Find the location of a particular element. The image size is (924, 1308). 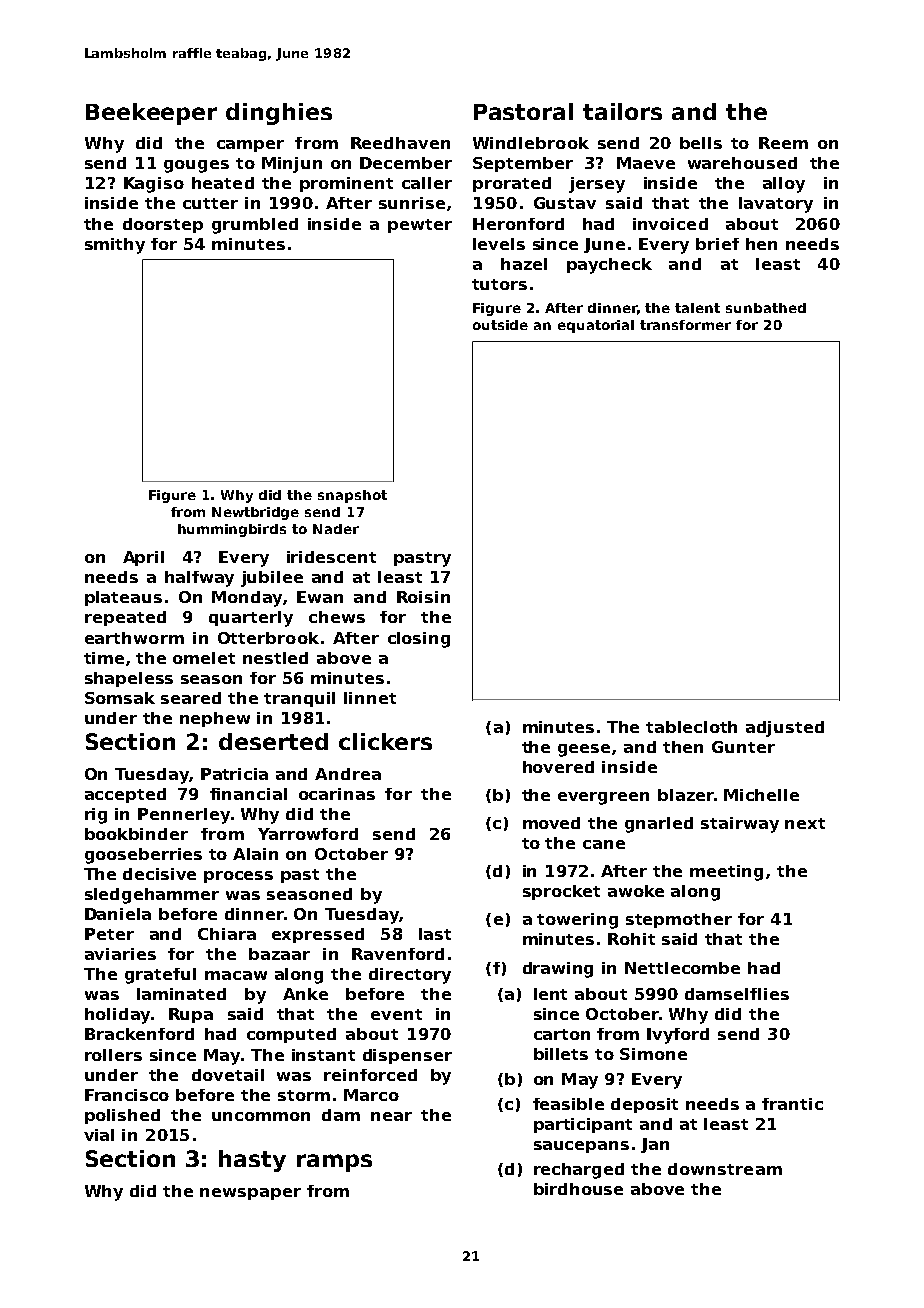

camper is located at coordinates (250, 146).
